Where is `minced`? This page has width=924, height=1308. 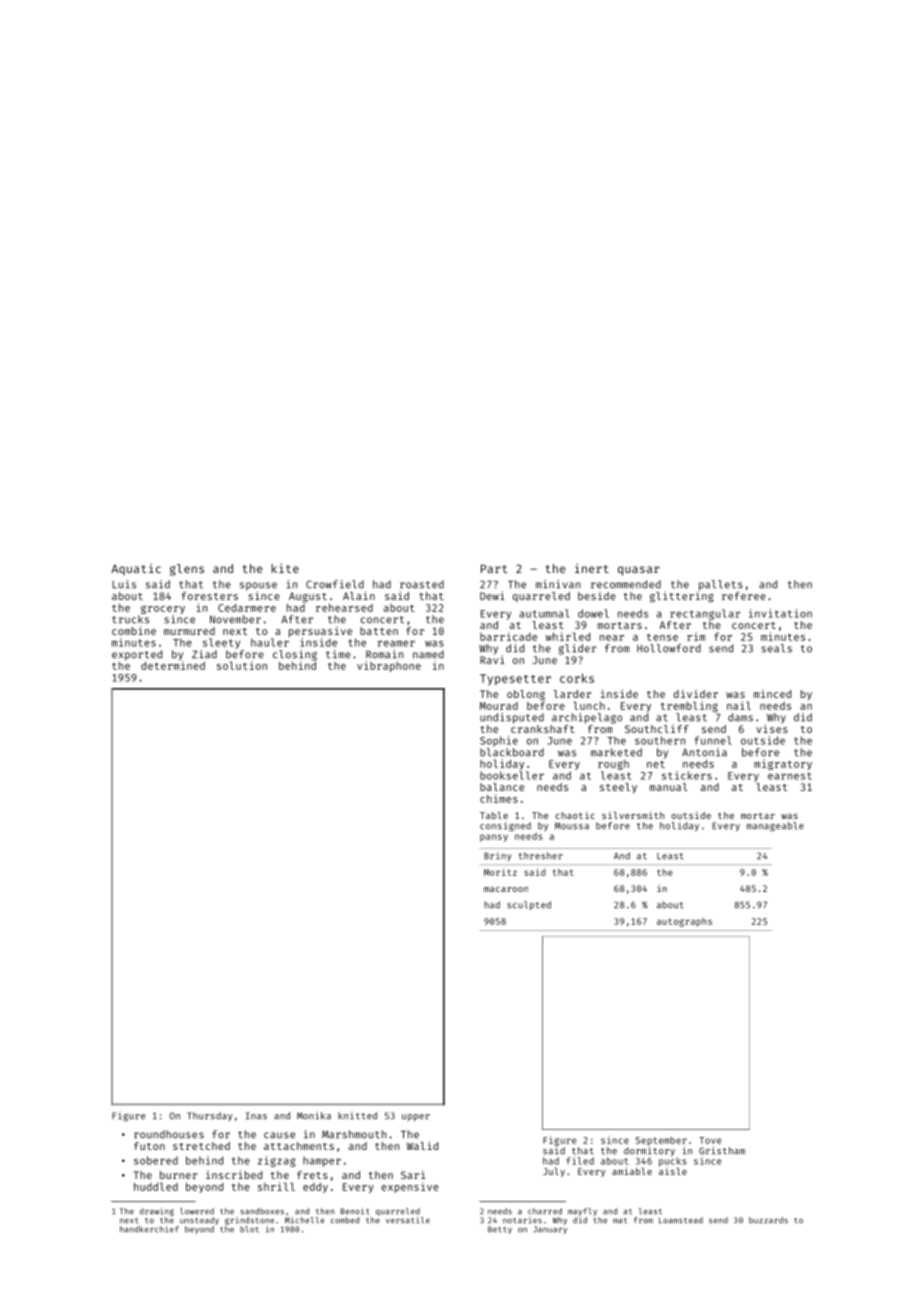 minced is located at coordinates (772, 694).
